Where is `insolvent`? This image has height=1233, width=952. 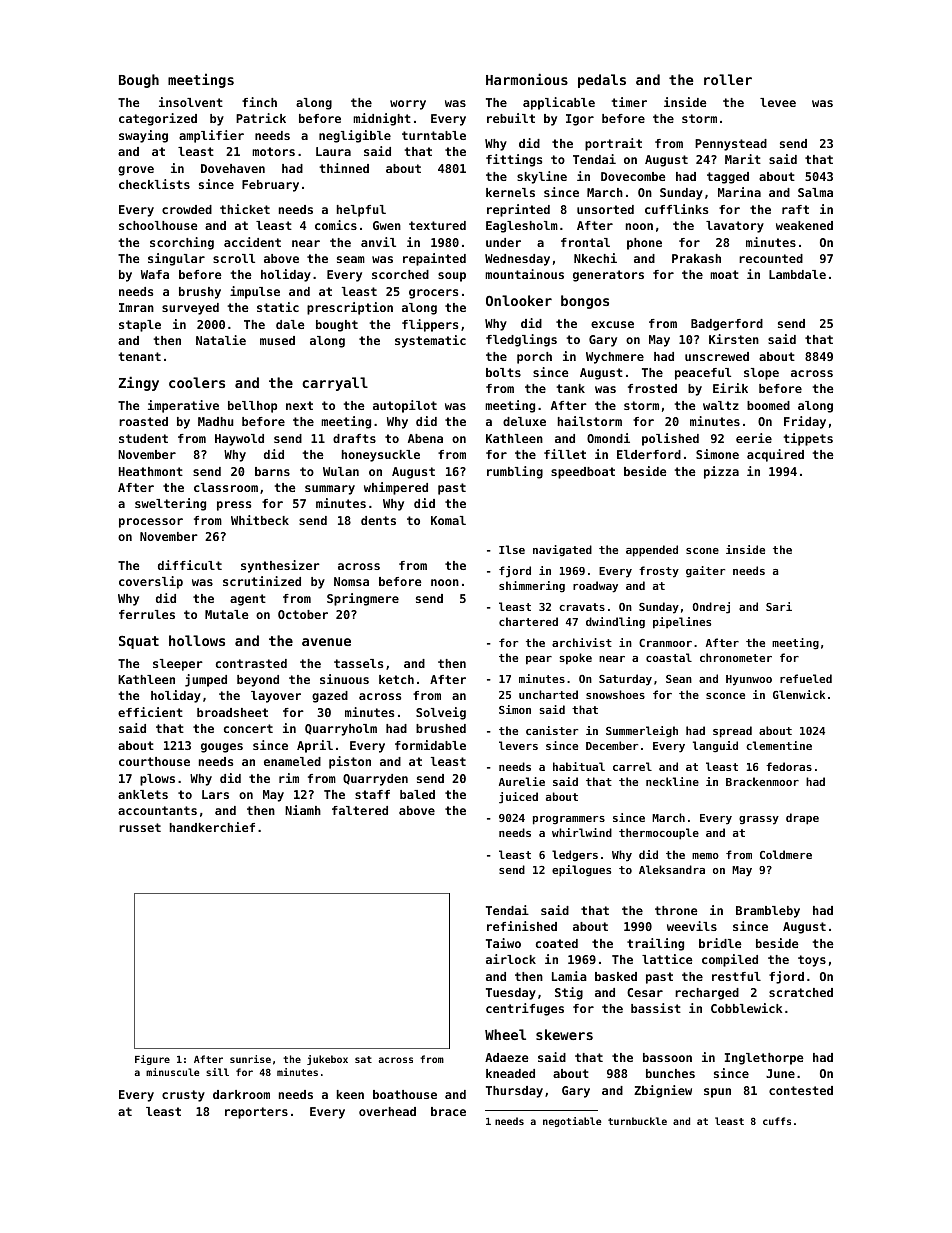 insolvent is located at coordinates (191, 102).
